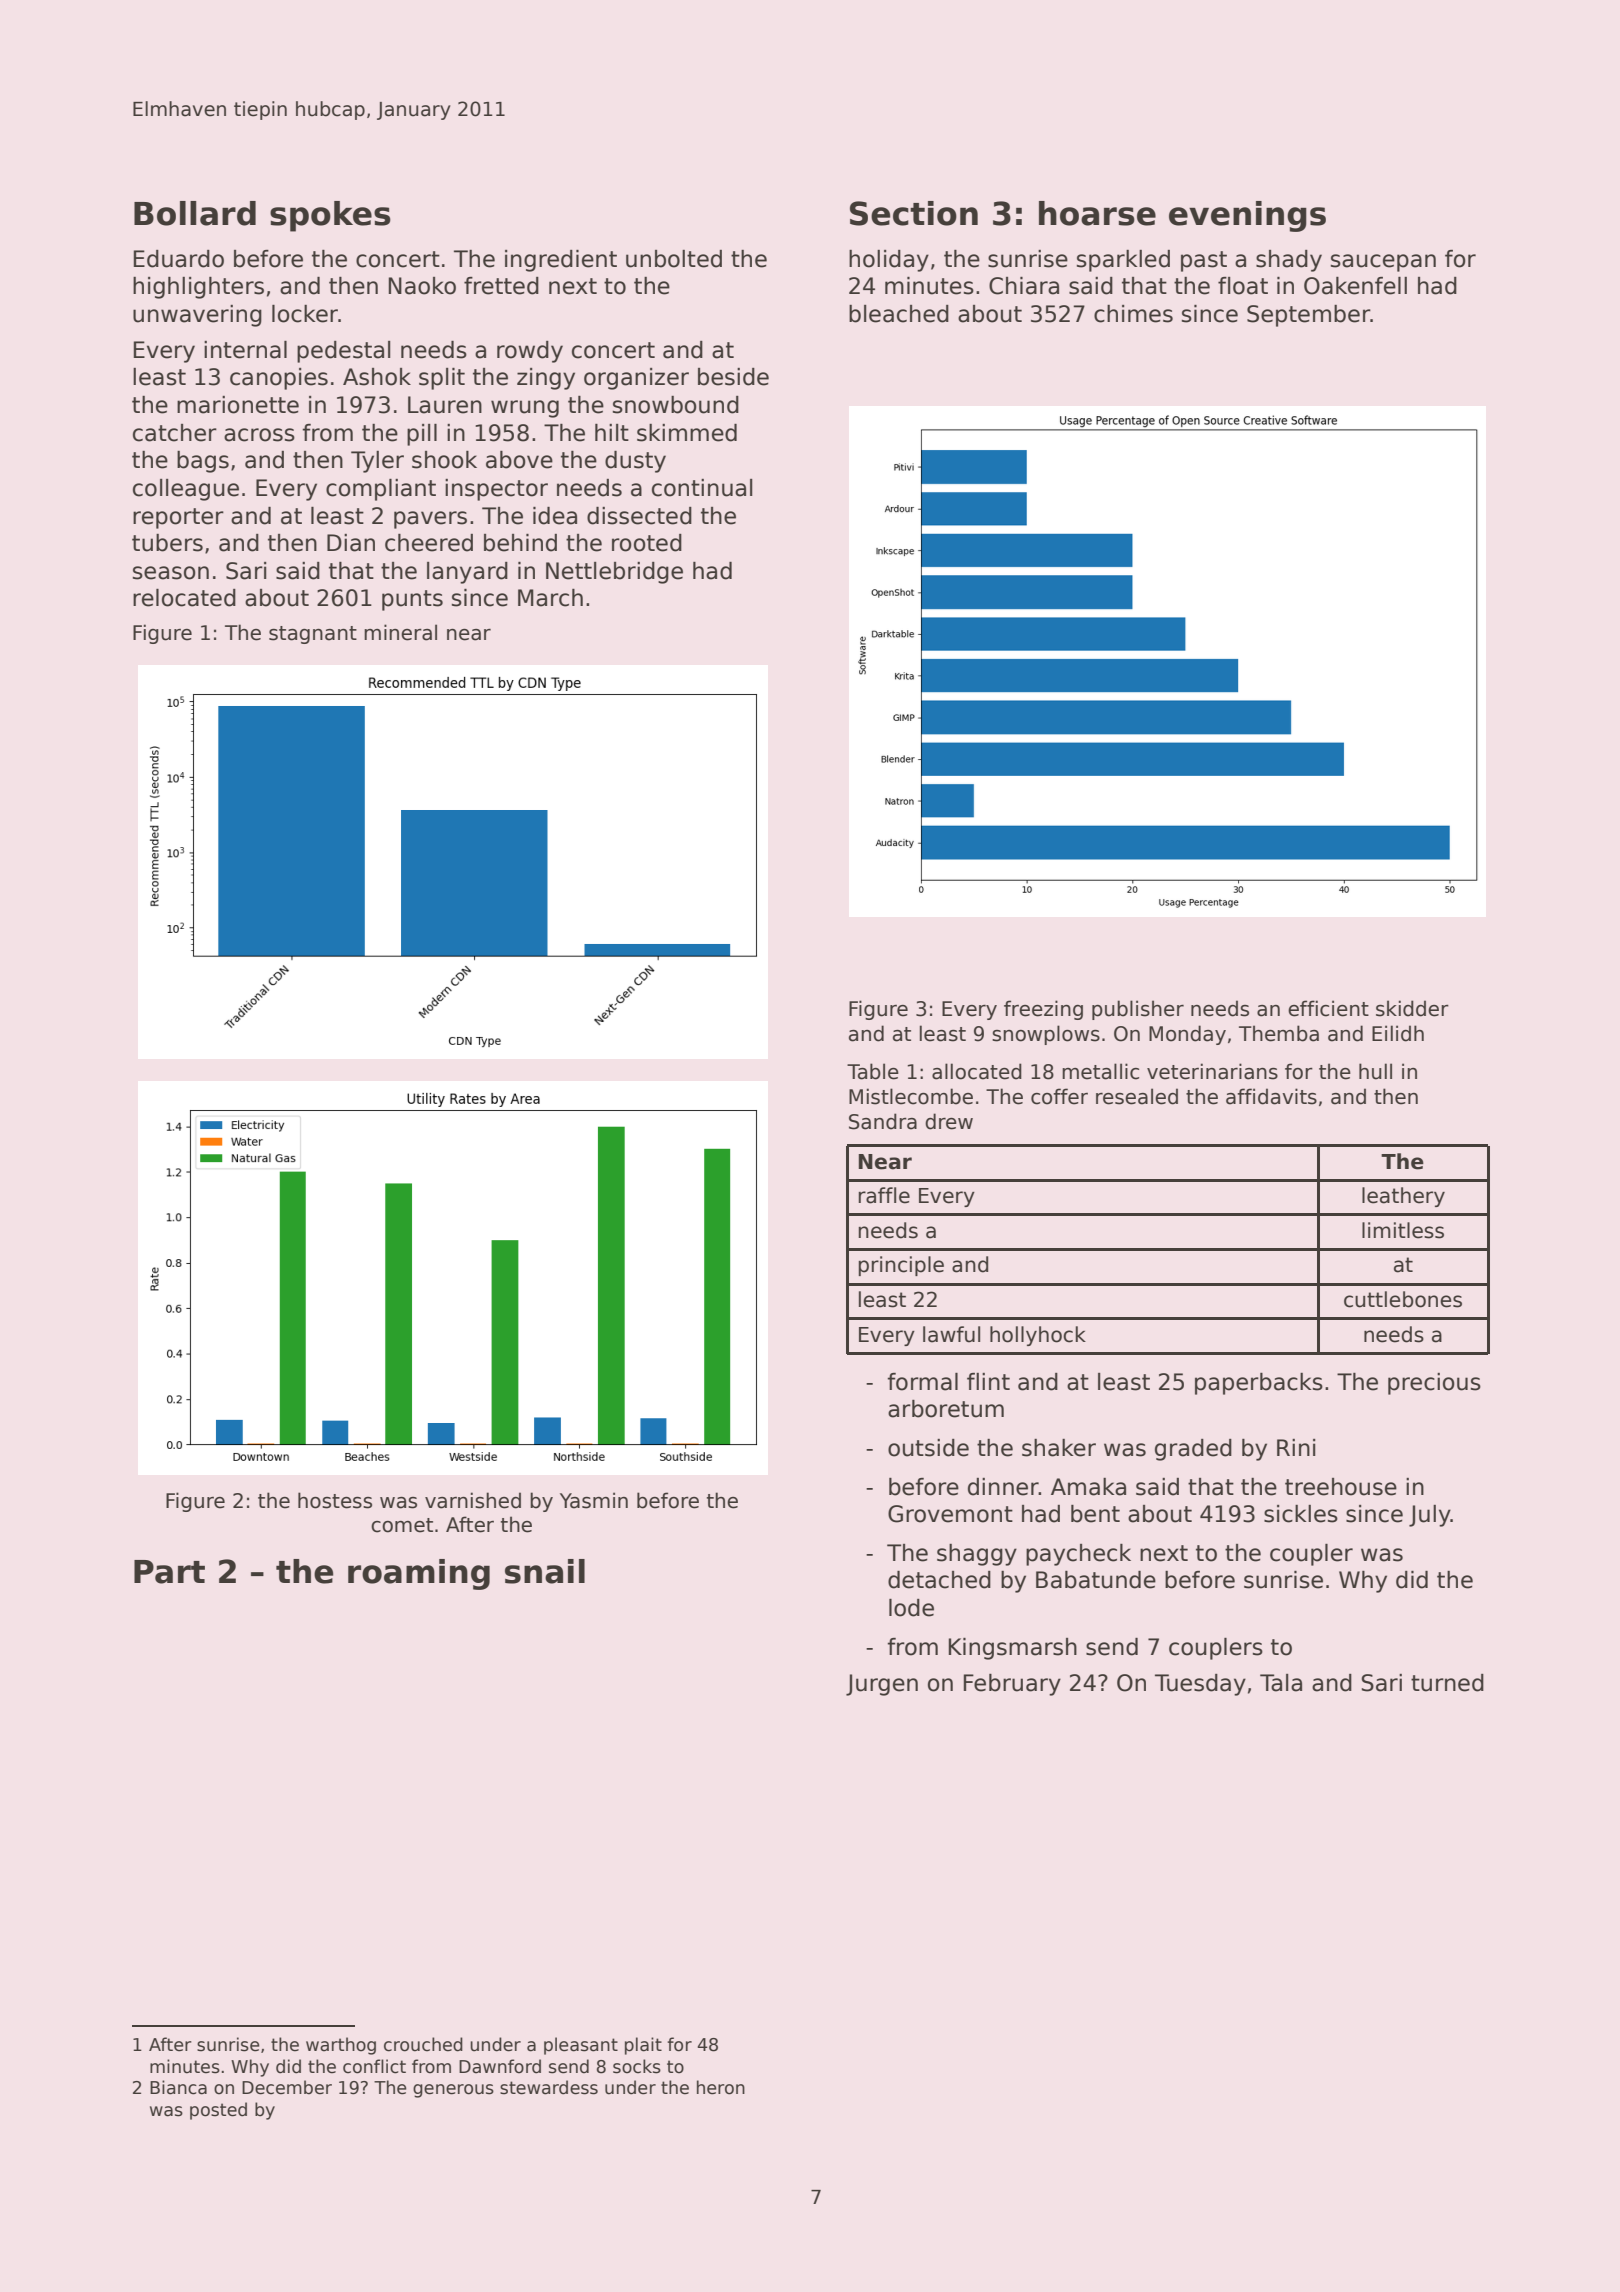 The height and width of the screenshot is (2292, 1620). Describe the element at coordinates (1412, 1008) in the screenshot. I see `skidder` at that location.
